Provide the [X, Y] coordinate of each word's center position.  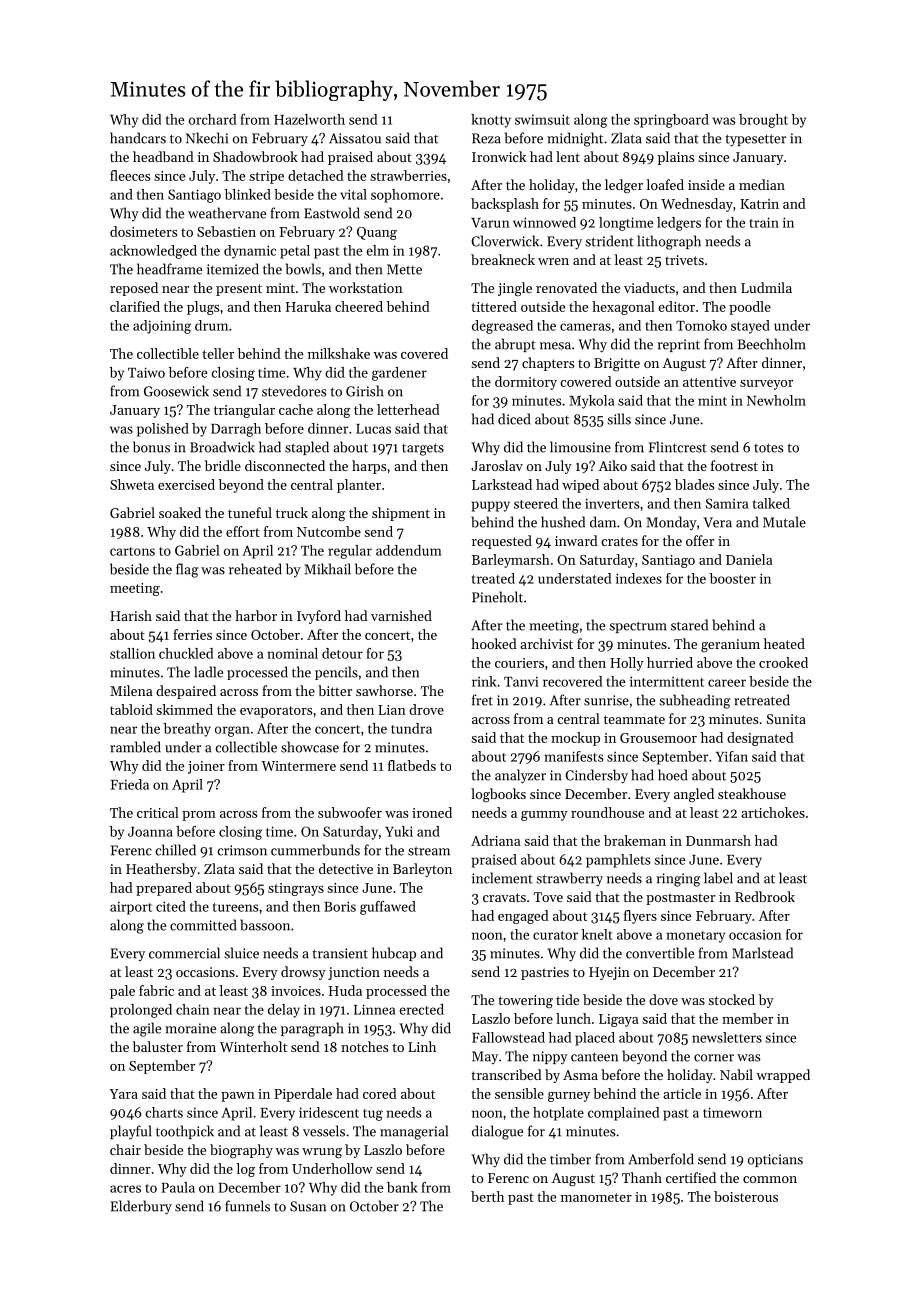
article [682, 1093]
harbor [256, 615]
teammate [634, 719]
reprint [678, 345]
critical [158, 812]
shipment [401, 514]
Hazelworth [309, 119]
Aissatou [355, 138]
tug [373, 1115]
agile [147, 1029]
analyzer [520, 776]
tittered [494, 306]
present [239, 290]
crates [619, 541]
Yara [123, 1094]
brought [763, 121]
